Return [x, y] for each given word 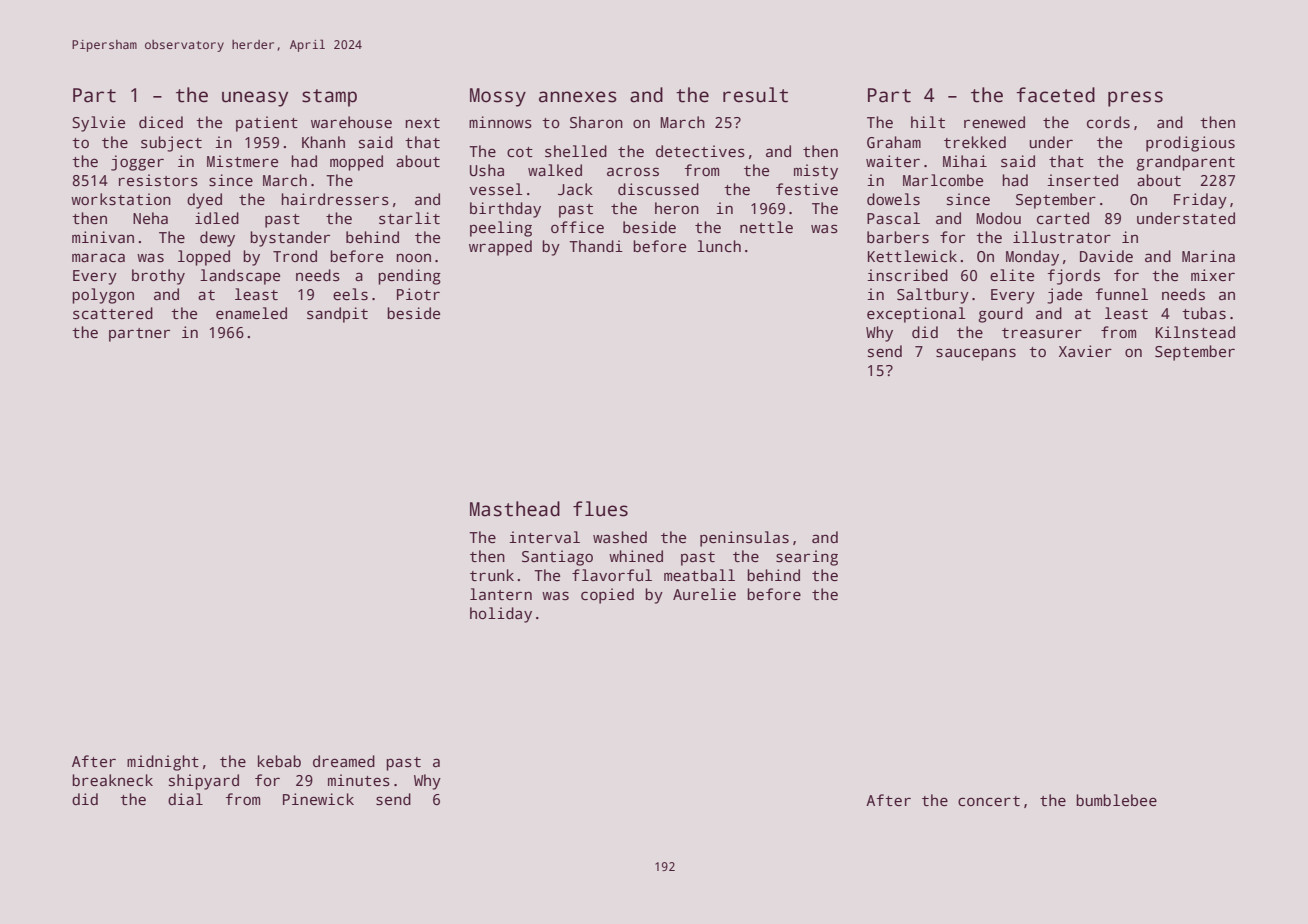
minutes [359, 780]
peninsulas [744, 539]
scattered [113, 313]
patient [267, 124]
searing [807, 558]
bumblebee [1116, 800]
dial [185, 799]
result [755, 95]
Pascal [893, 218]
